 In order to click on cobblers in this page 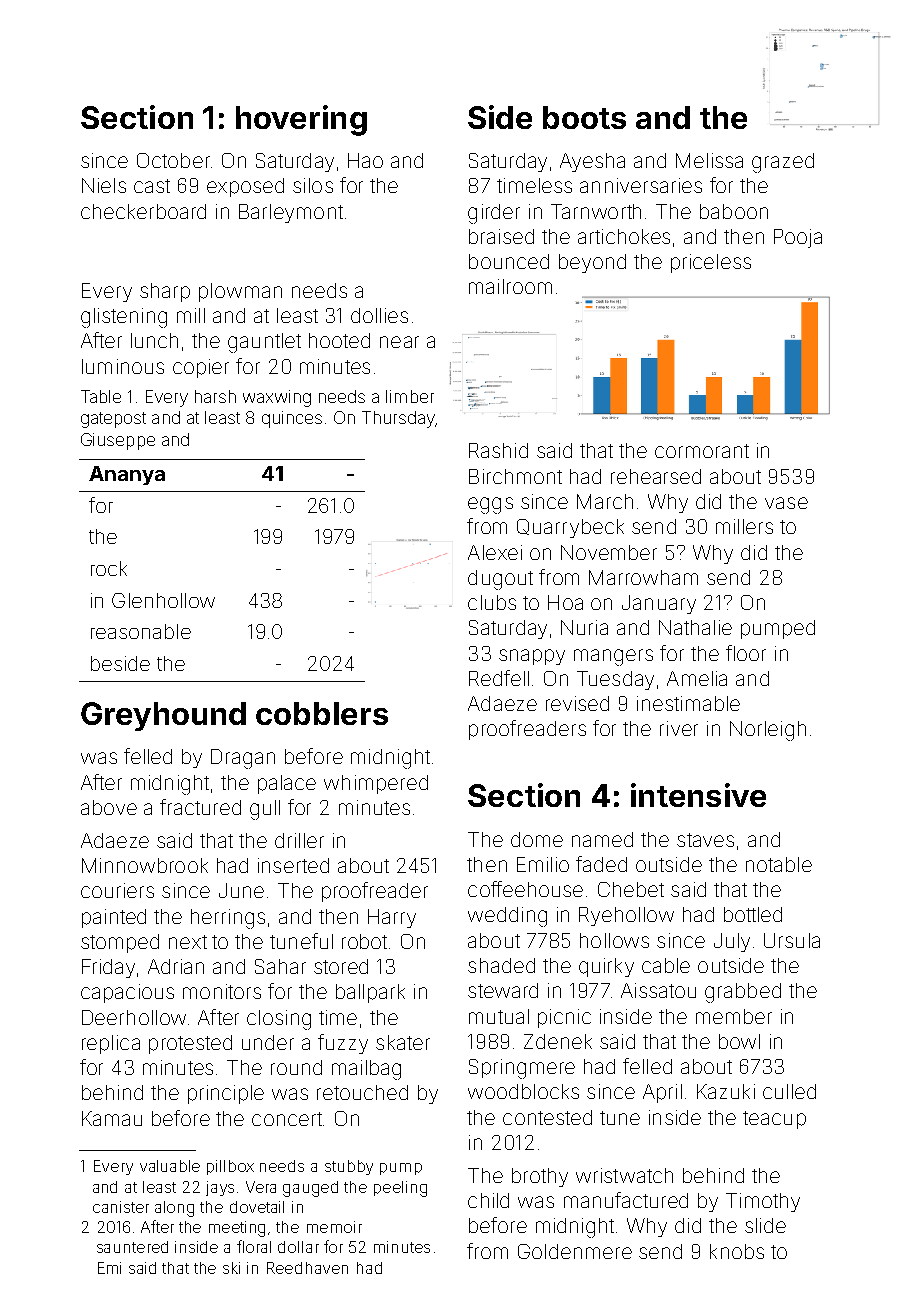, I will do `click(322, 713)`.
